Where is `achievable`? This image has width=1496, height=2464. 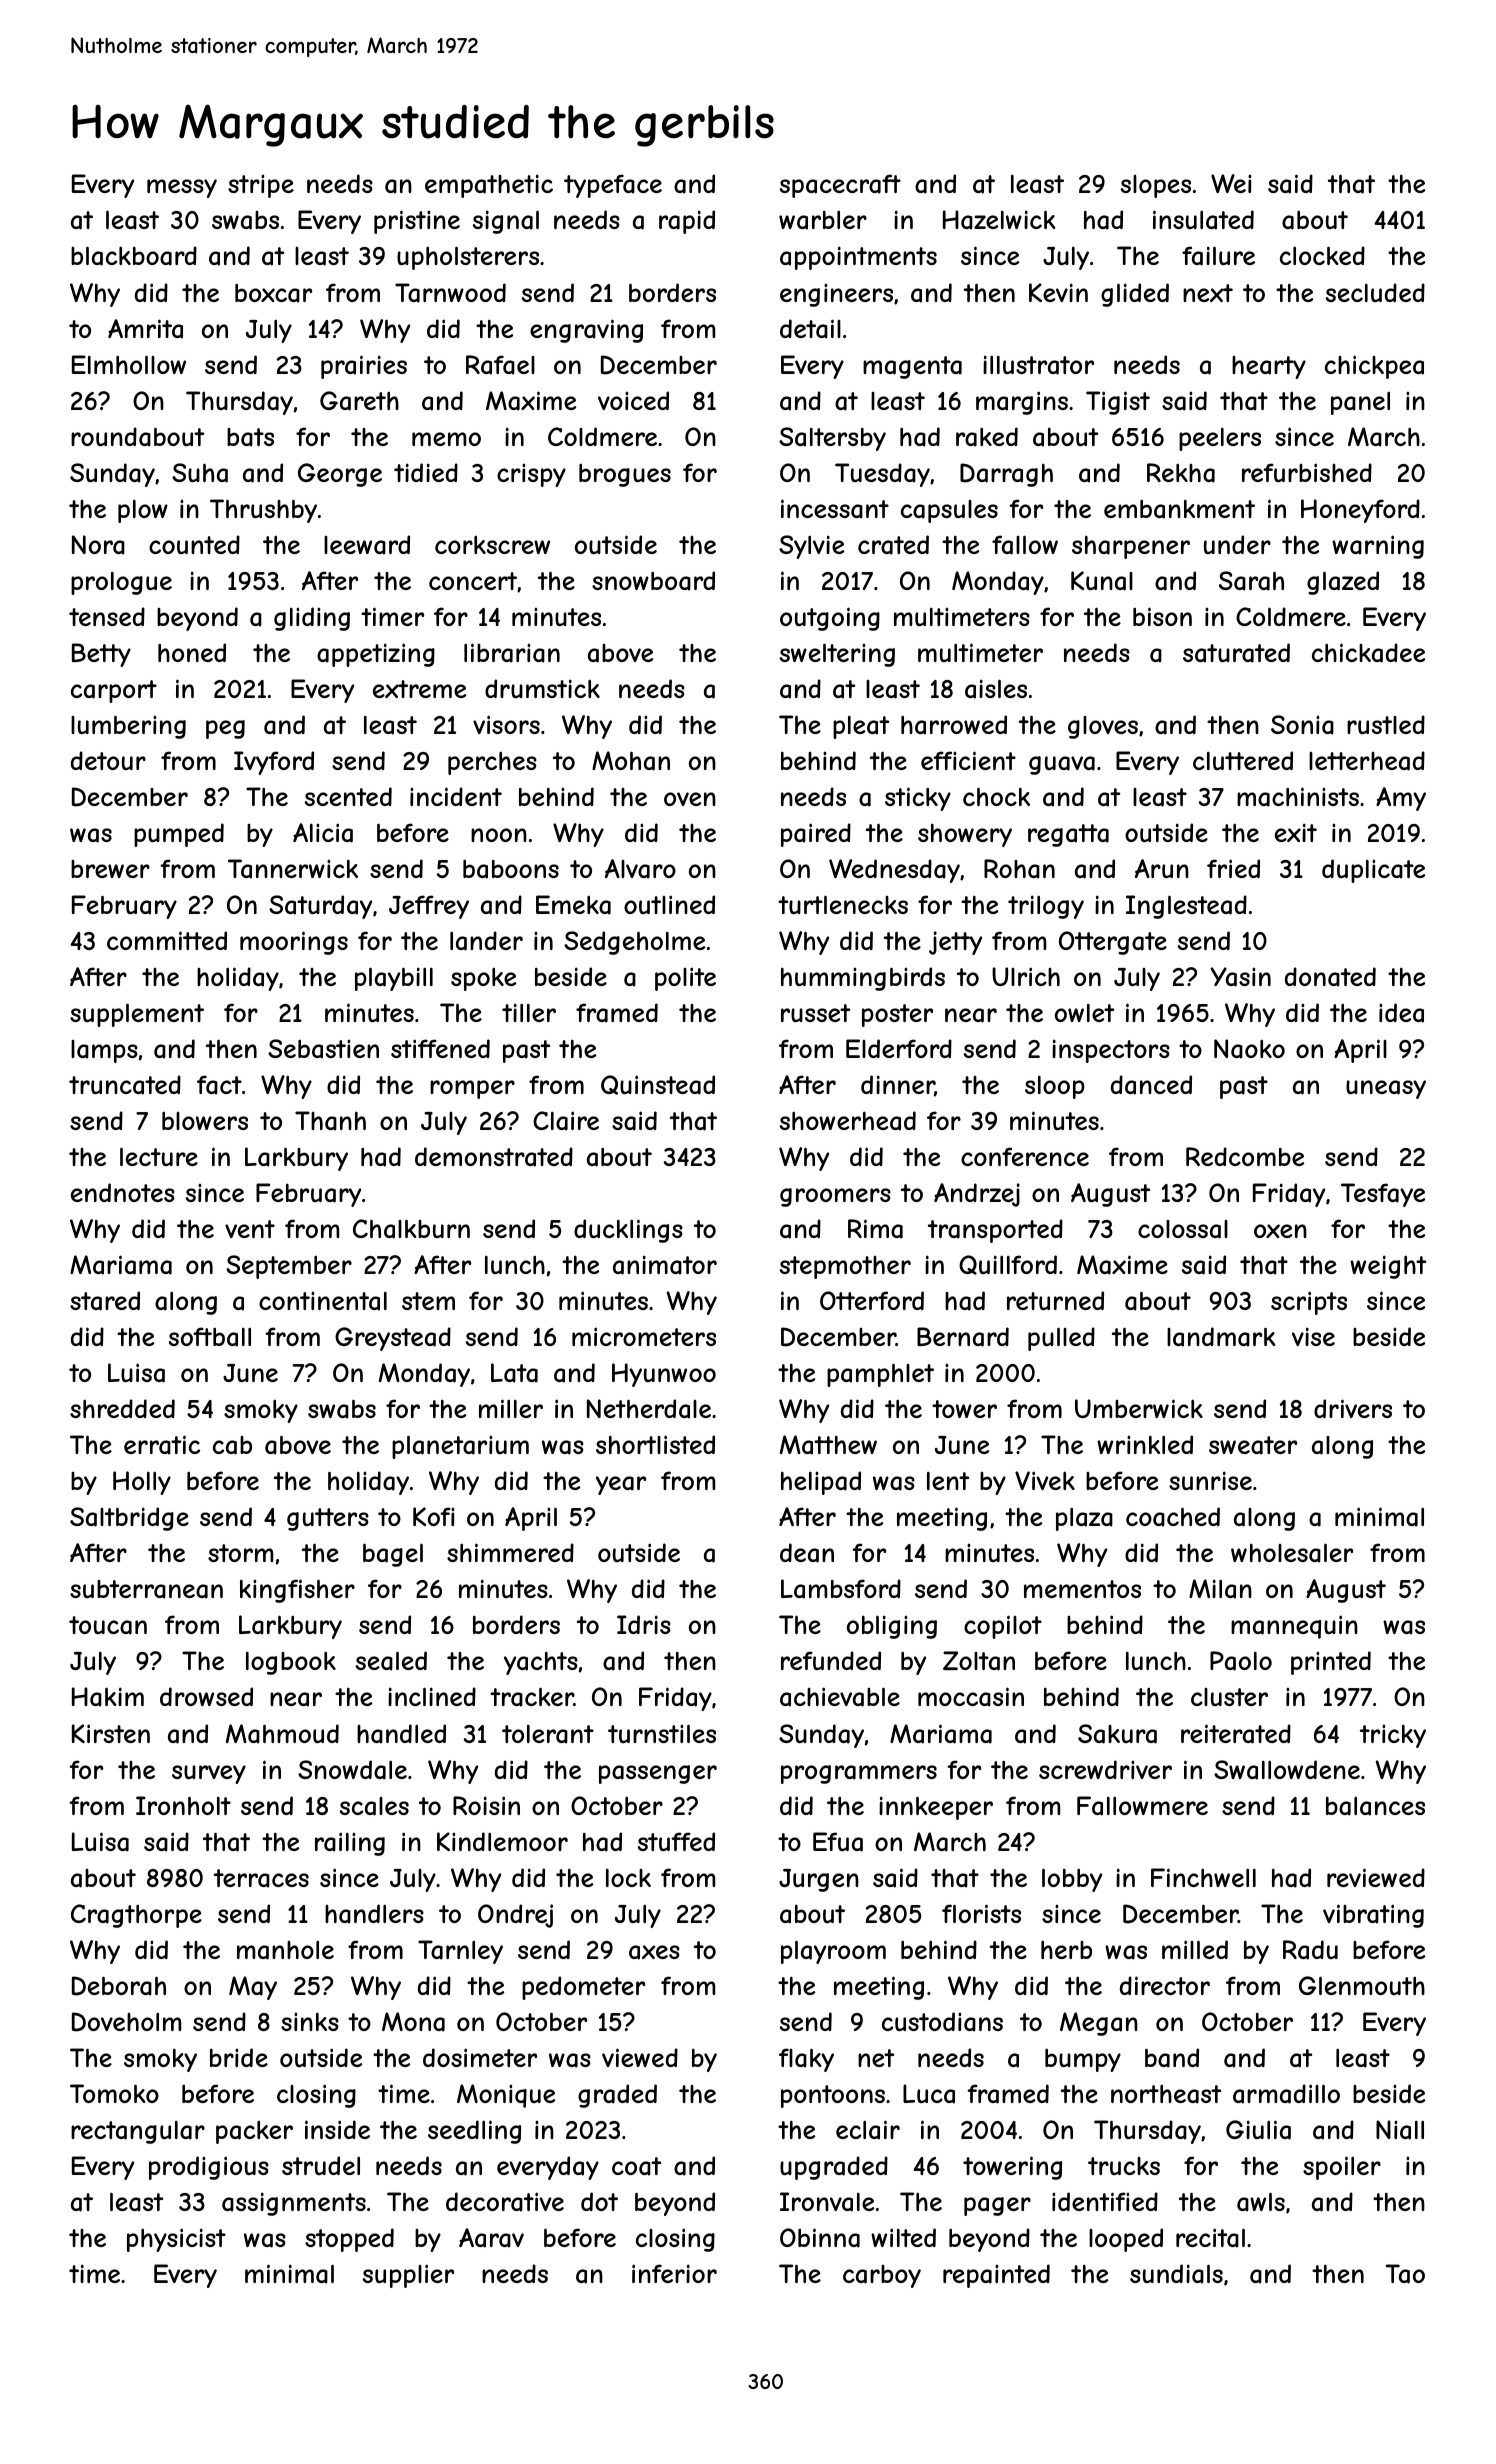
achievable is located at coordinates (840, 1697).
